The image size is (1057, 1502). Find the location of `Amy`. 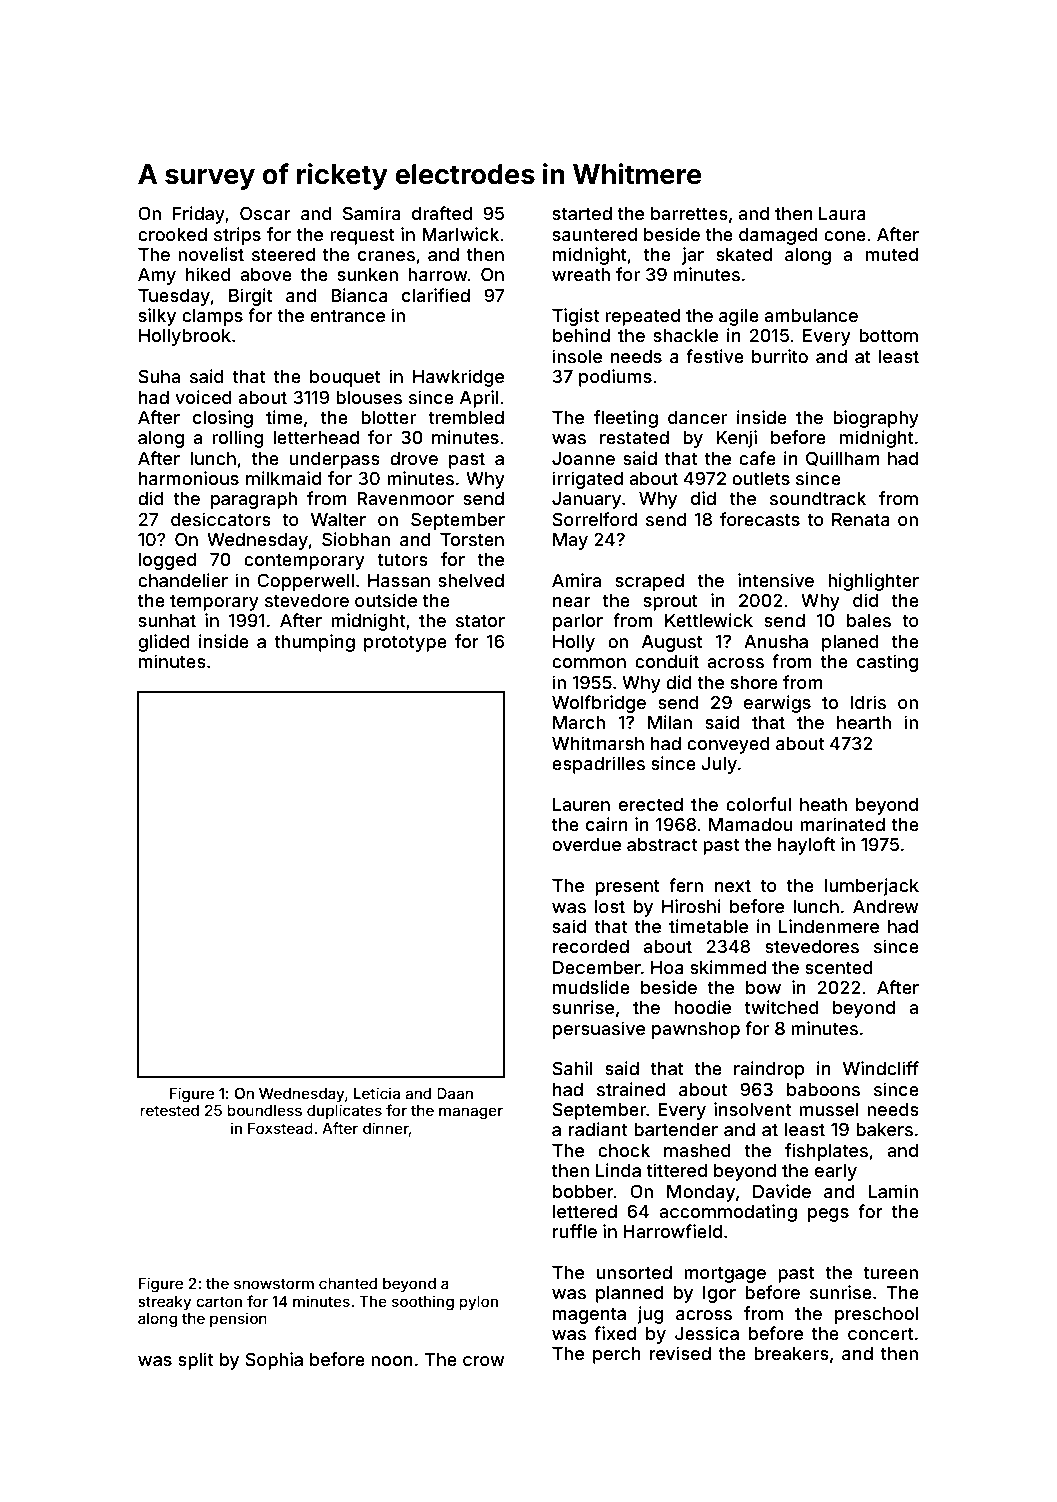

Amy is located at coordinates (157, 276).
